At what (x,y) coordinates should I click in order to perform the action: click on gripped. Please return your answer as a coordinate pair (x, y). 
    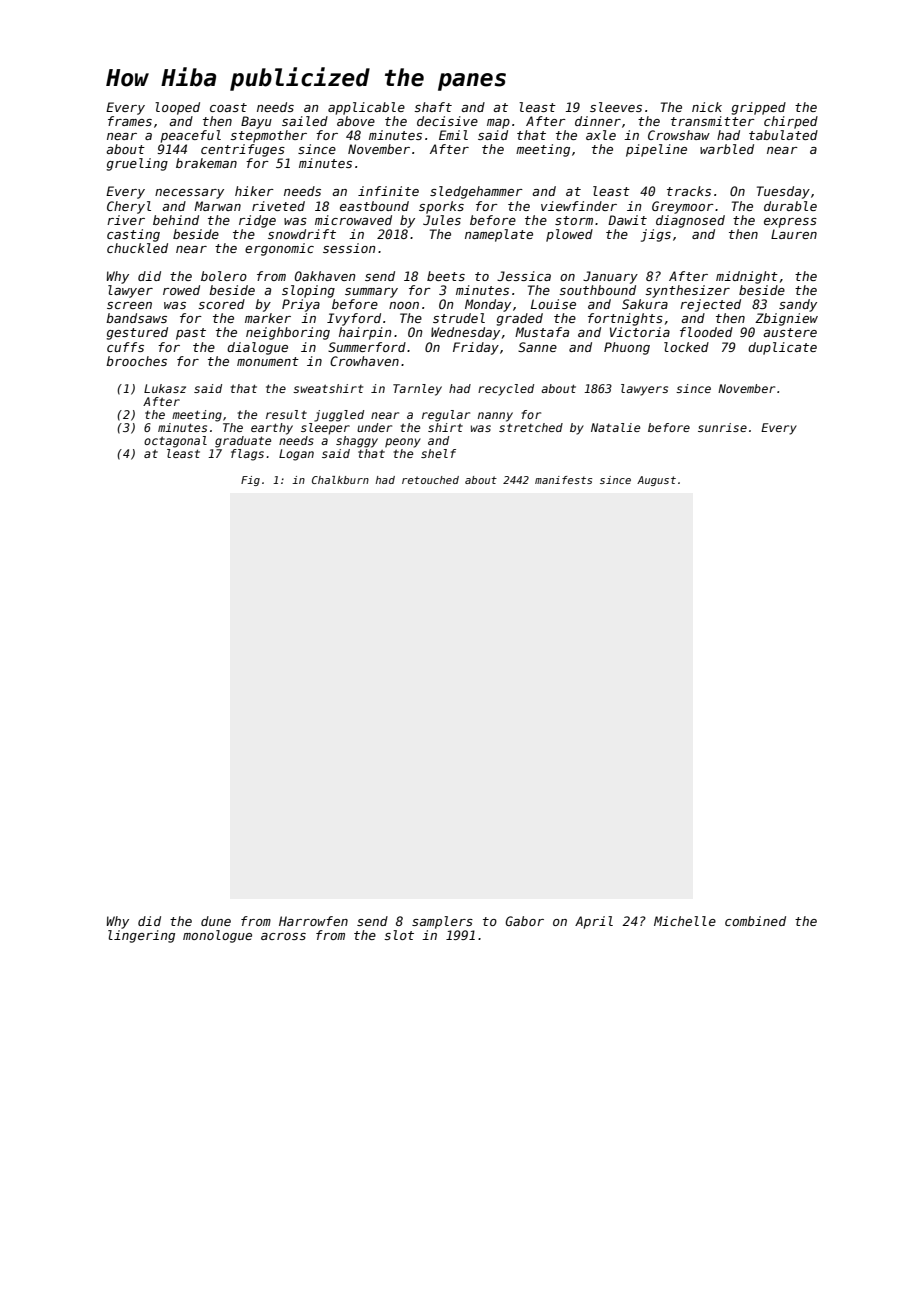
    Looking at the image, I should click on (759, 108).
